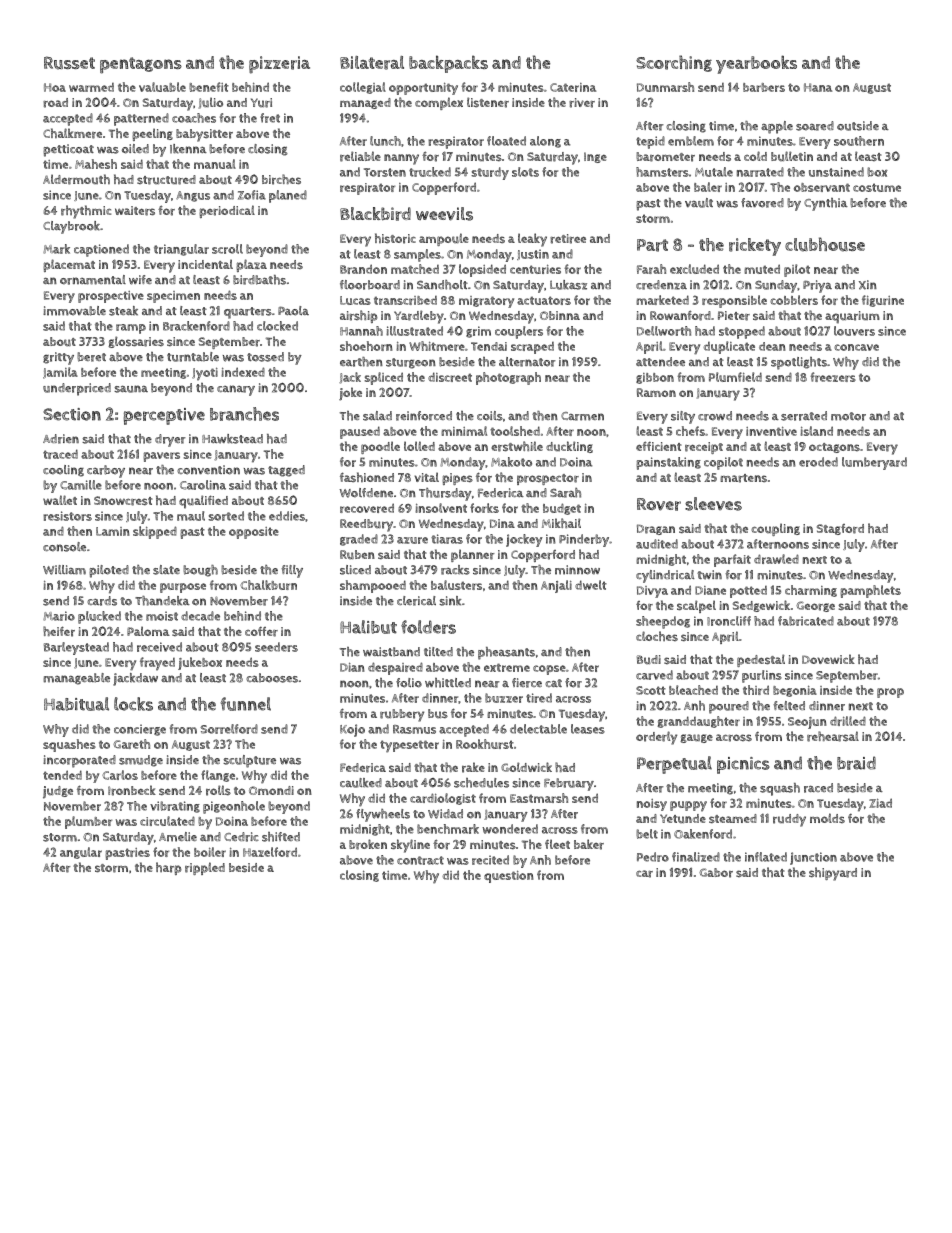 The image size is (952, 1233). Describe the element at coordinates (874, 463) in the image. I see `lumberyard` at that location.
